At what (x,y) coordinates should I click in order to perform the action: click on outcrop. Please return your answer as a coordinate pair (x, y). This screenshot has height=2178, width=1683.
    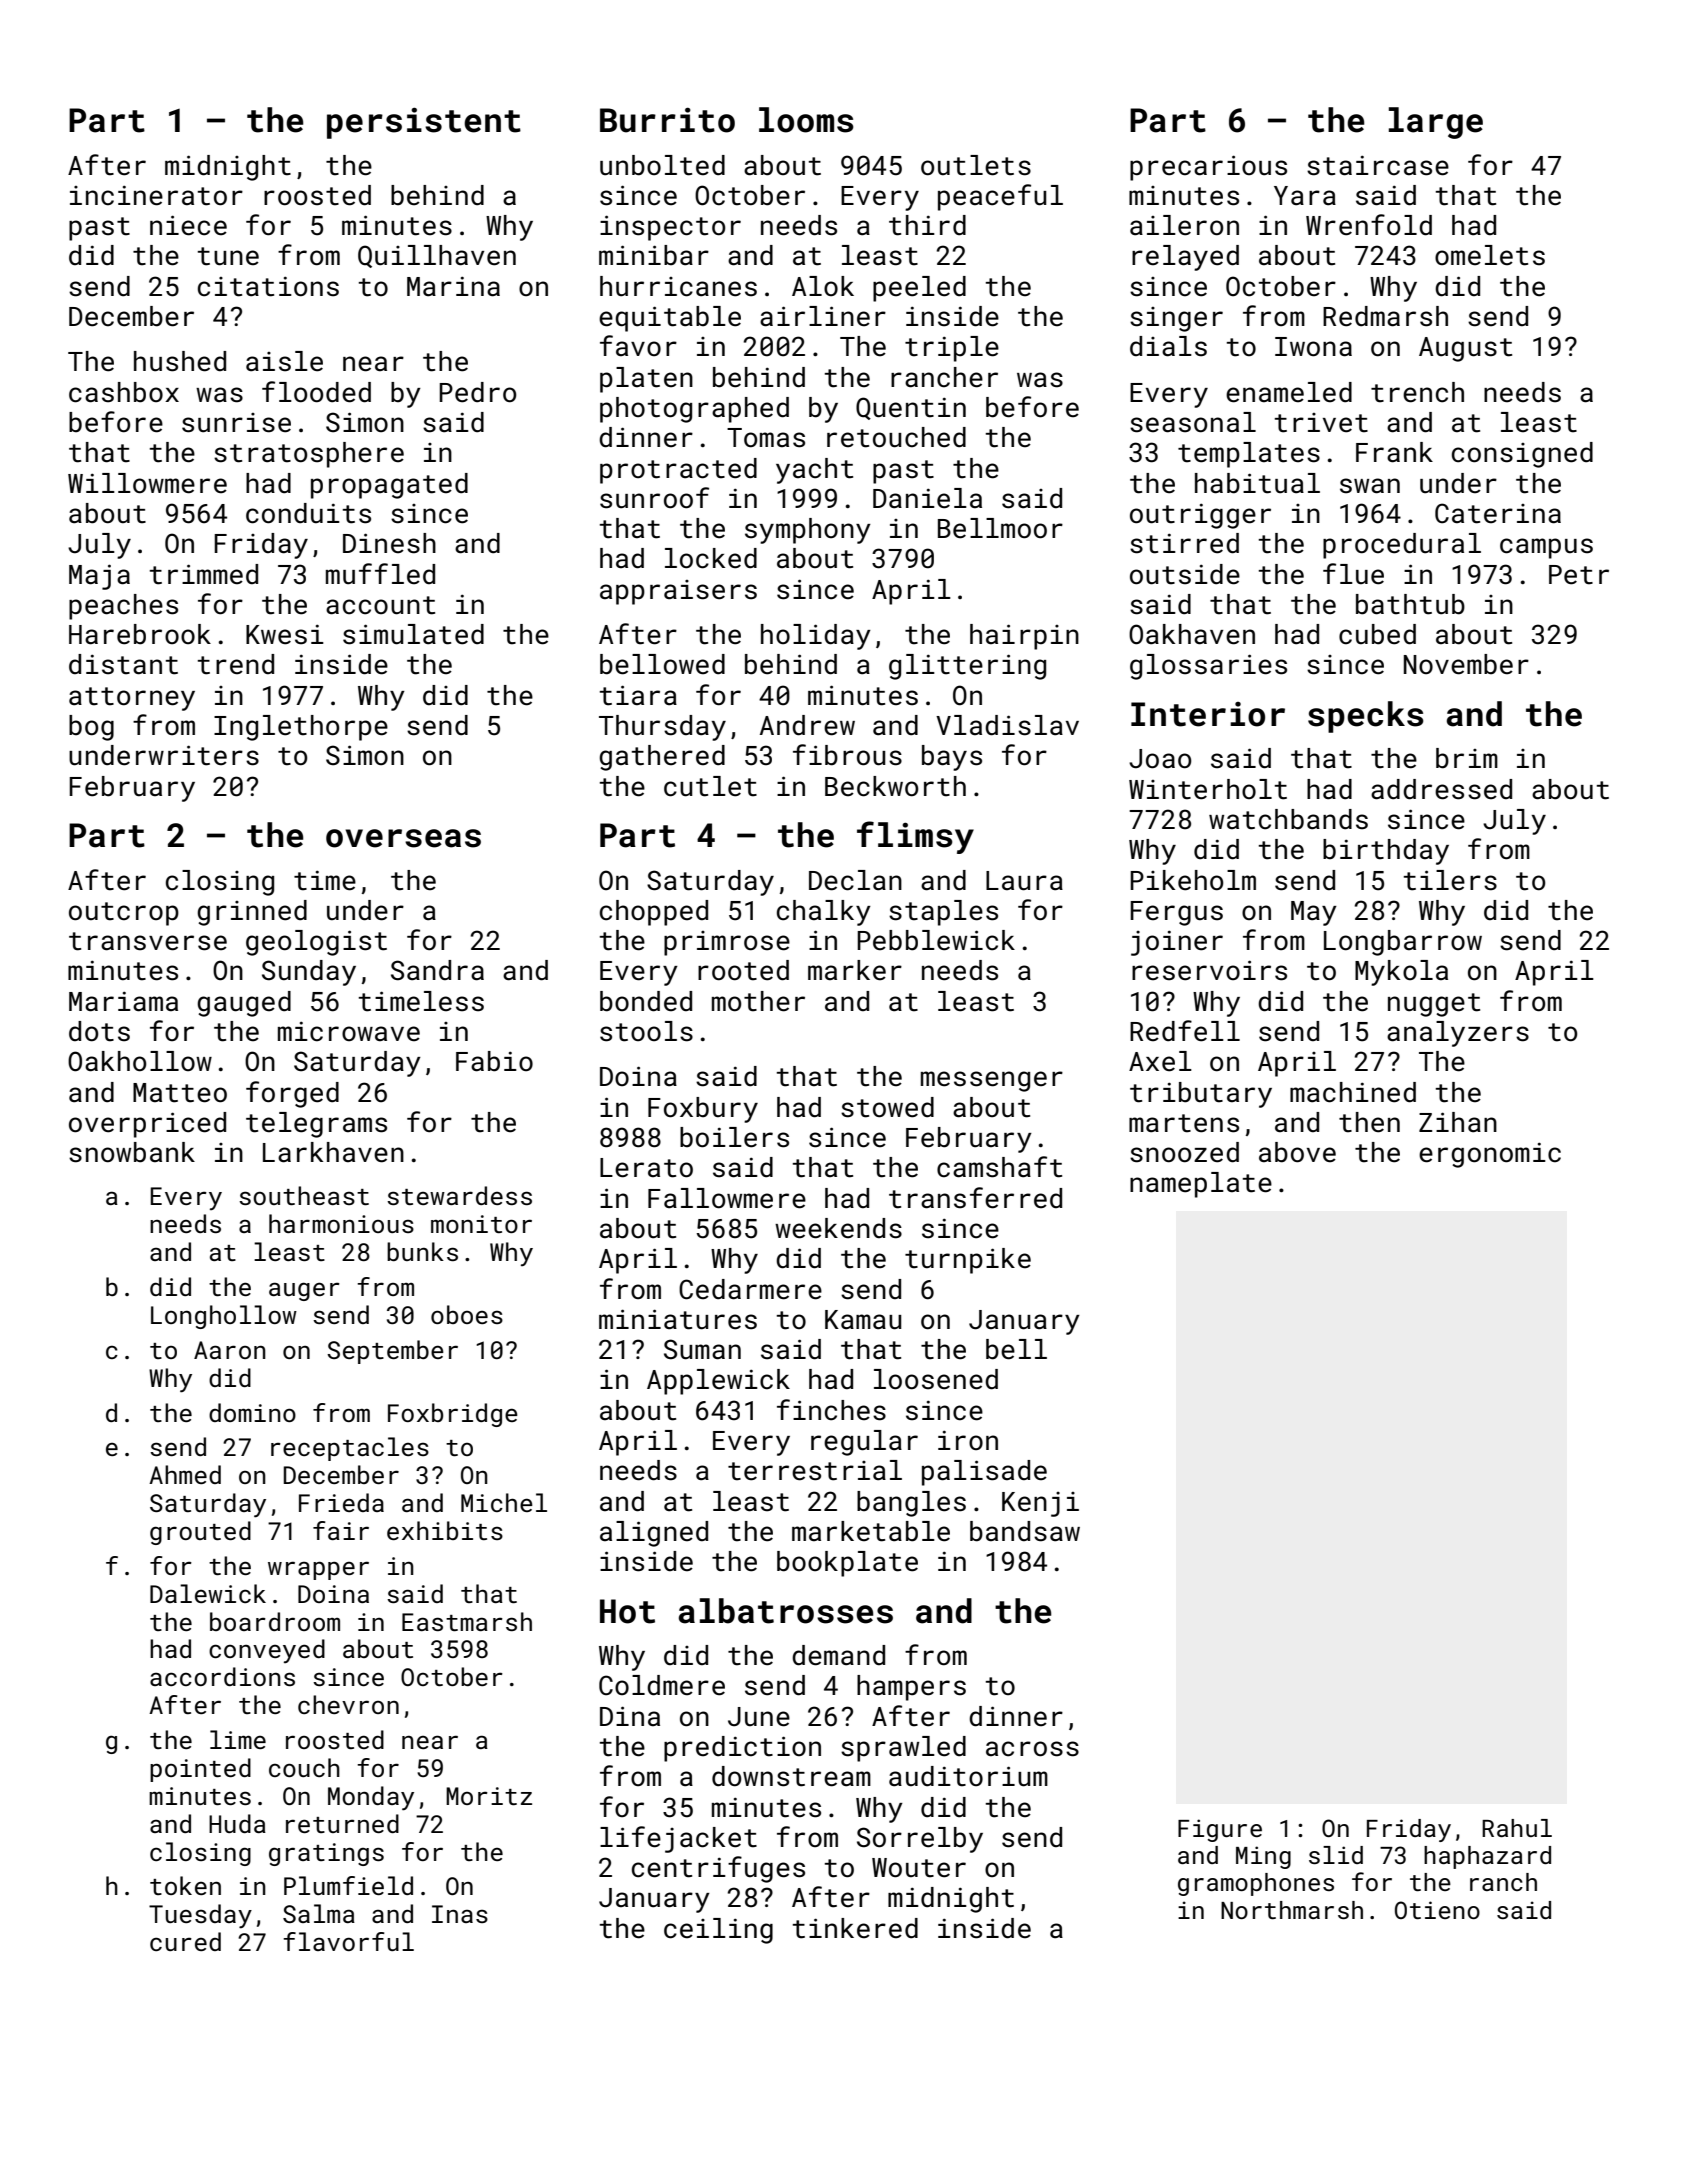
    Looking at the image, I should click on (124, 914).
